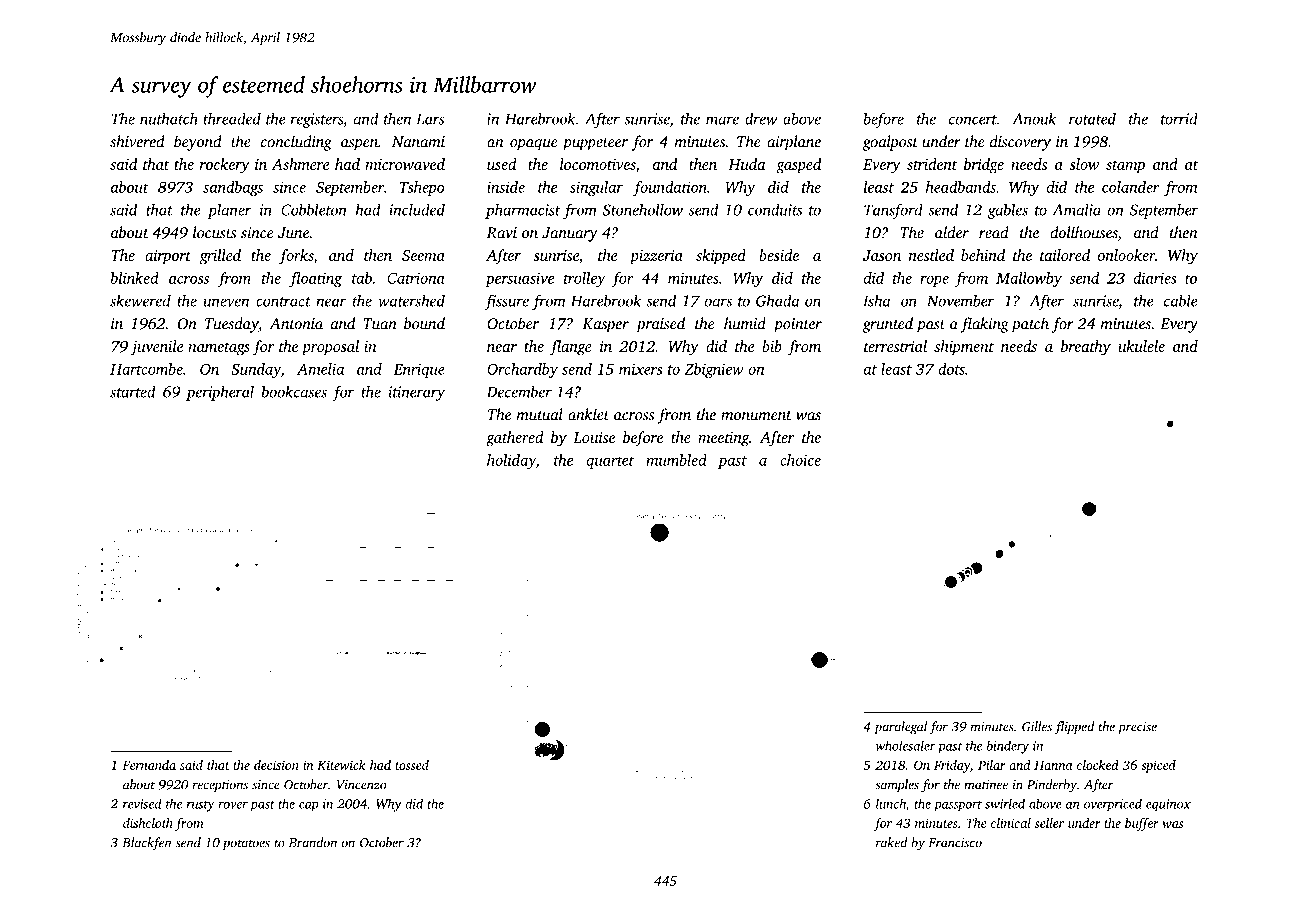 The image size is (1308, 924). I want to click on concluding, so click(296, 143).
